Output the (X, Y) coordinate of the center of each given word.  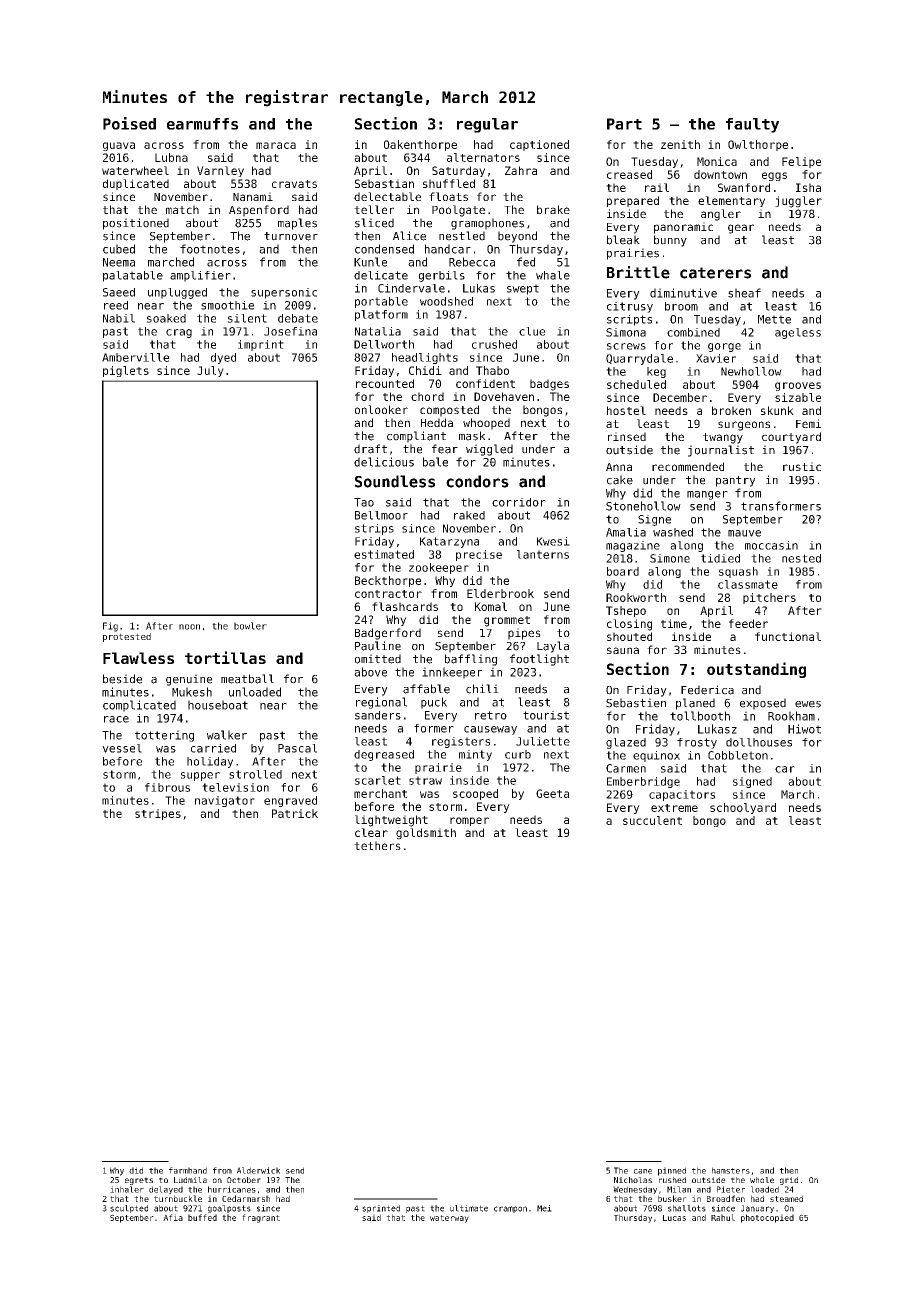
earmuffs (202, 124)
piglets (126, 371)
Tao (364, 502)
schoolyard (743, 808)
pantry (735, 481)
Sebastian (384, 183)
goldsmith (426, 834)
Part (624, 124)
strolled (255, 774)
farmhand (188, 1170)
